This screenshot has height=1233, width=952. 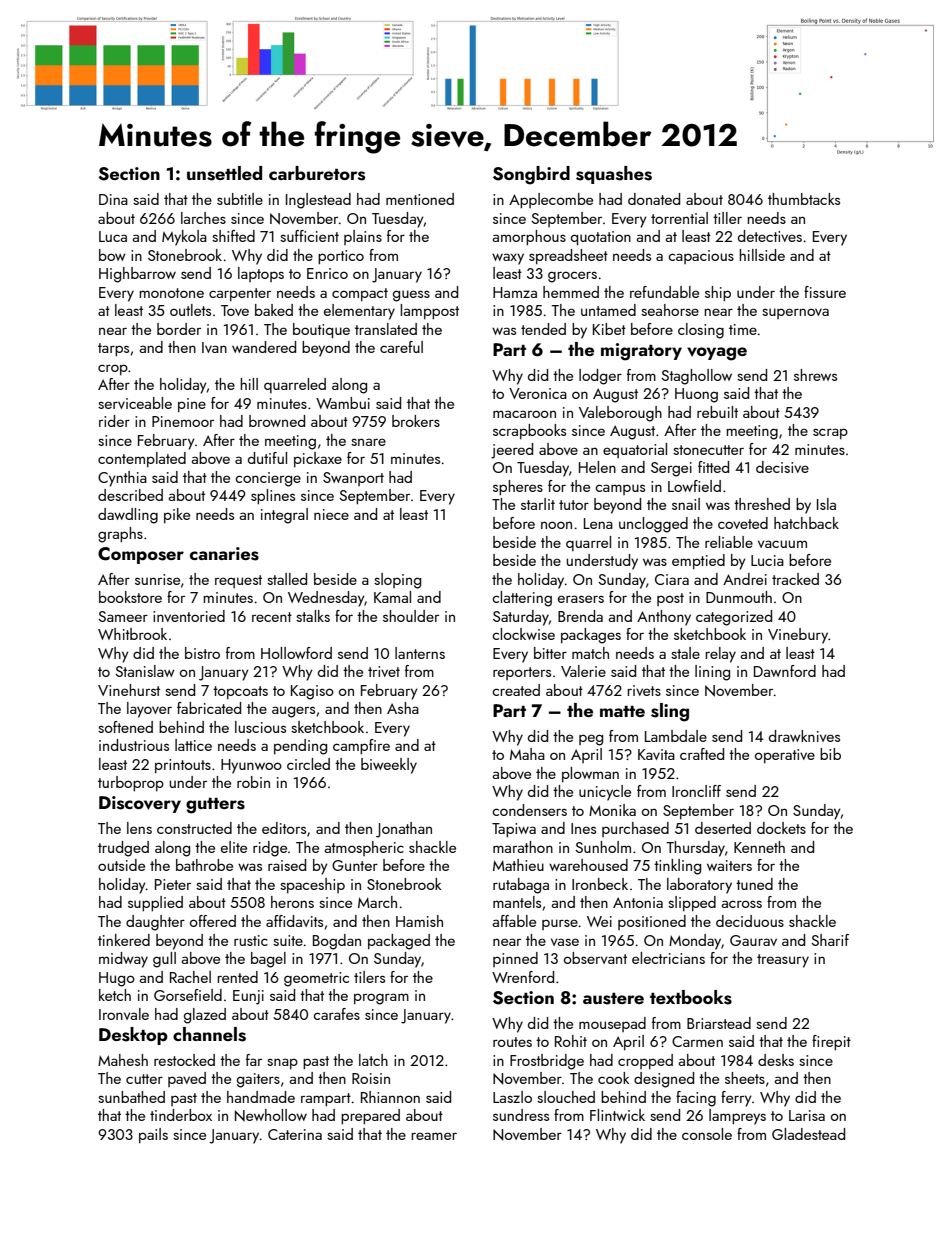 What do you see at coordinates (193, 745) in the screenshot?
I see `lattice` at bounding box center [193, 745].
